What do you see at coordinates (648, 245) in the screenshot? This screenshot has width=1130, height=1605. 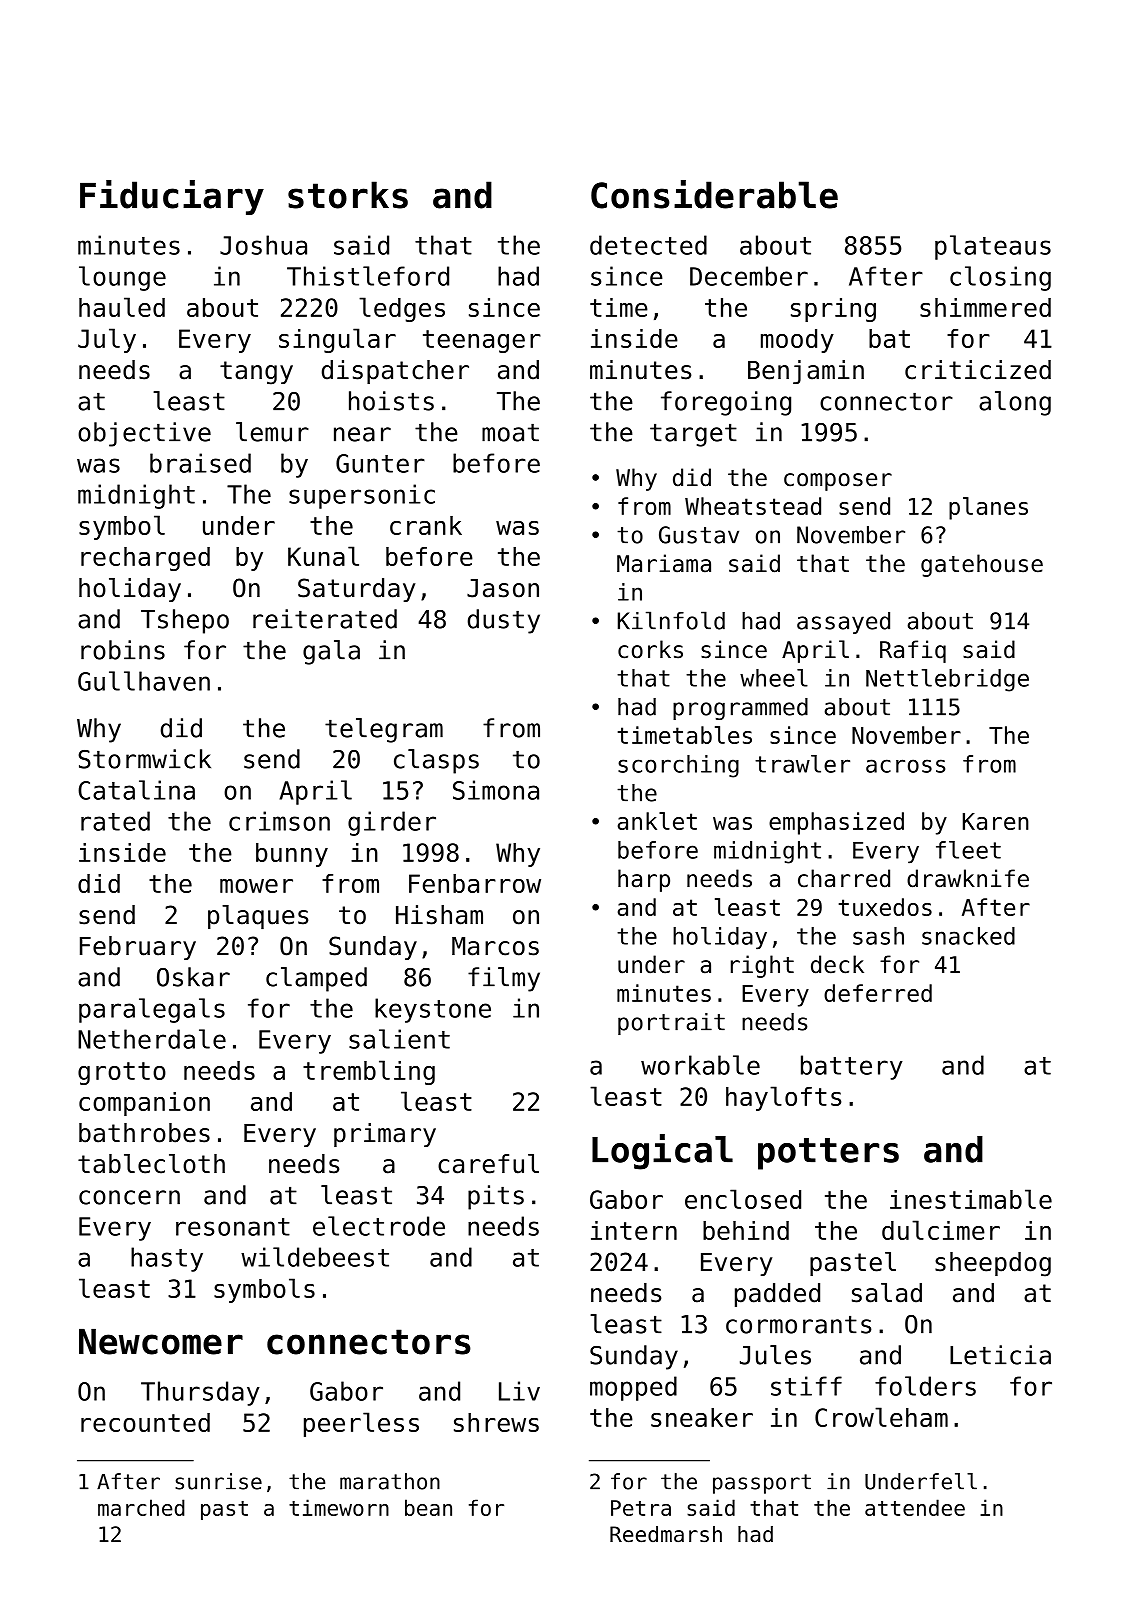 I see `detected` at bounding box center [648, 245].
